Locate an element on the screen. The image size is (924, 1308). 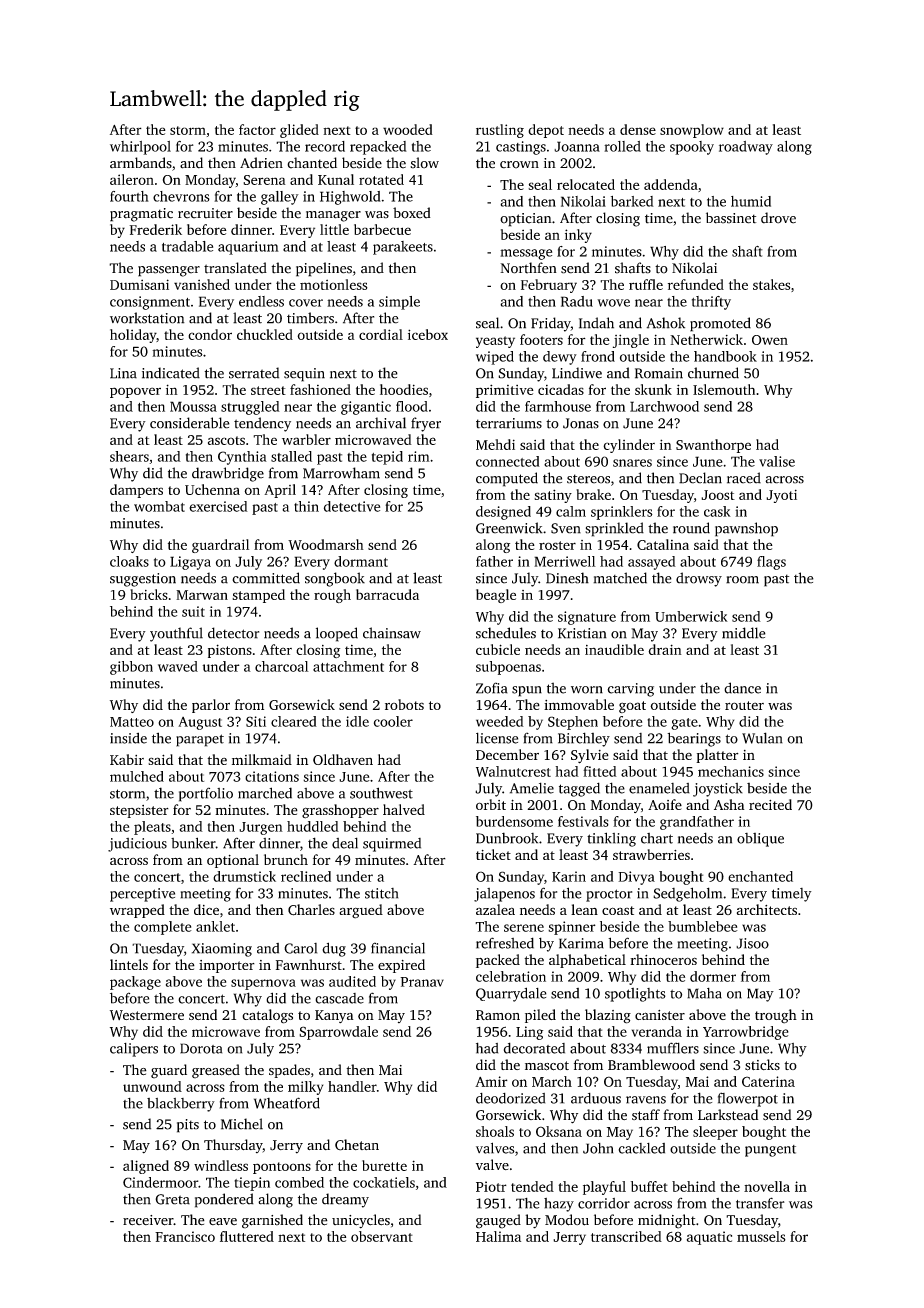
ruffle is located at coordinates (646, 284).
